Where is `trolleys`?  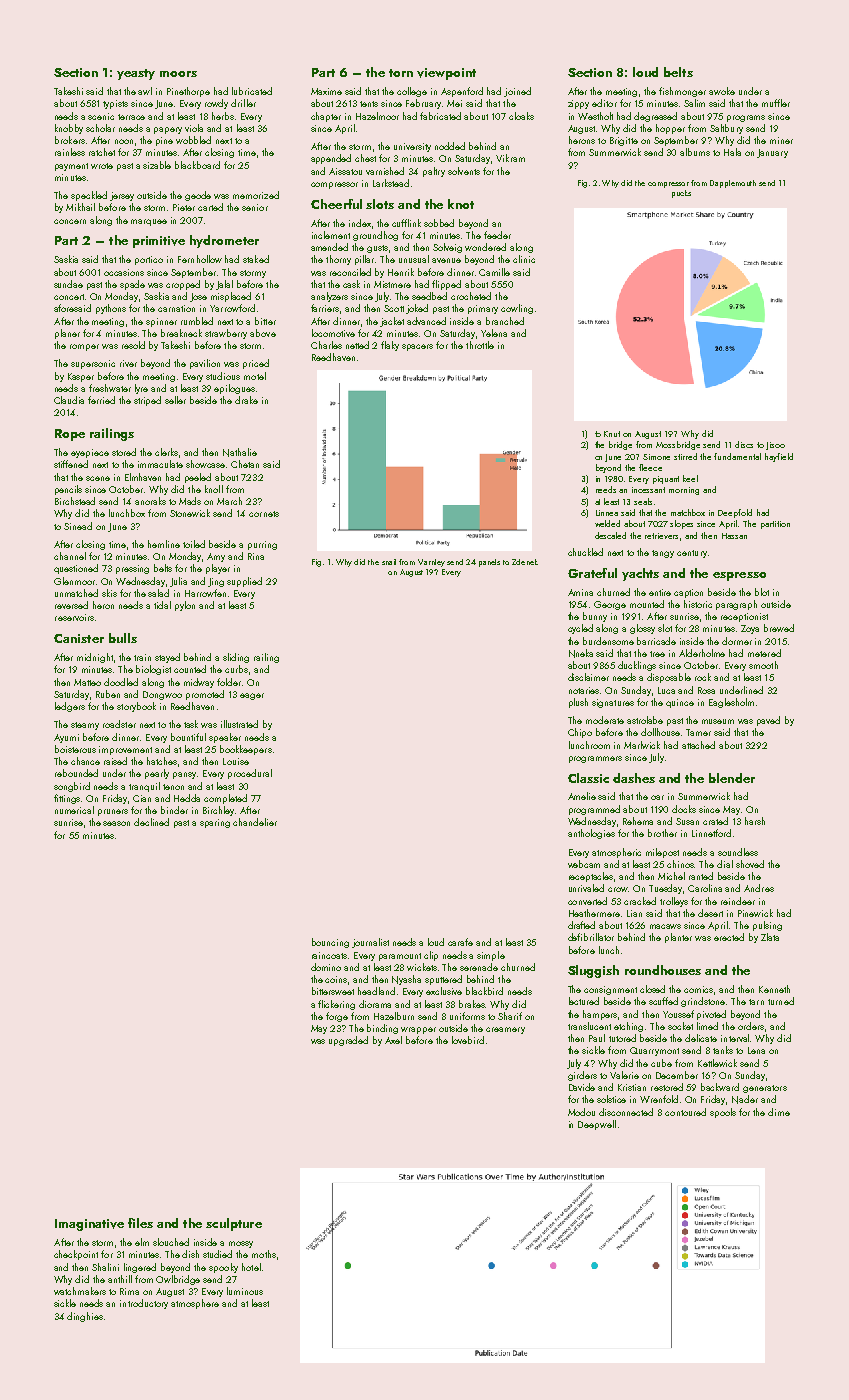
trolleys is located at coordinates (674, 902).
